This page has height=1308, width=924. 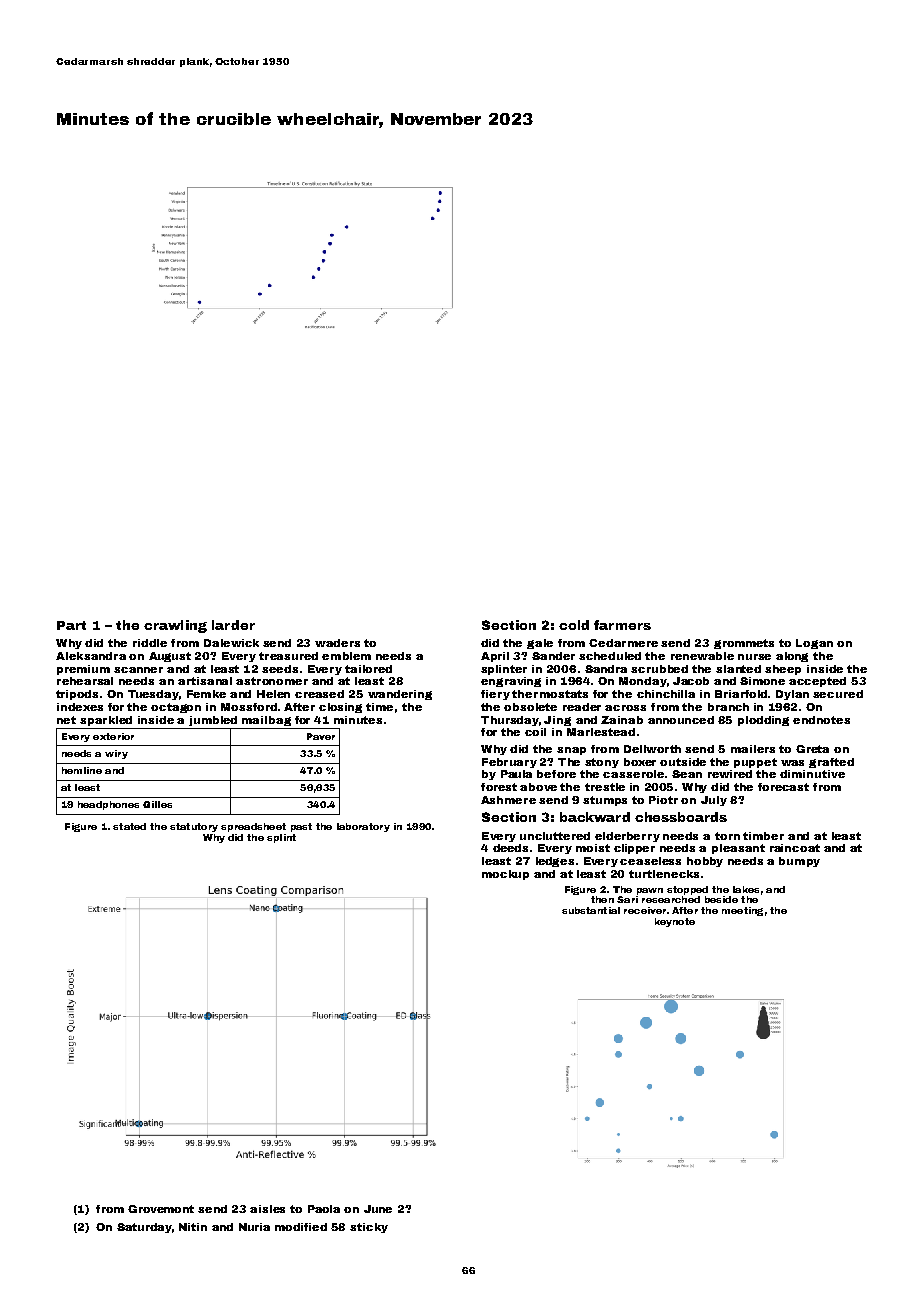 What do you see at coordinates (741, 694) in the page?
I see `Briarfold` at bounding box center [741, 694].
